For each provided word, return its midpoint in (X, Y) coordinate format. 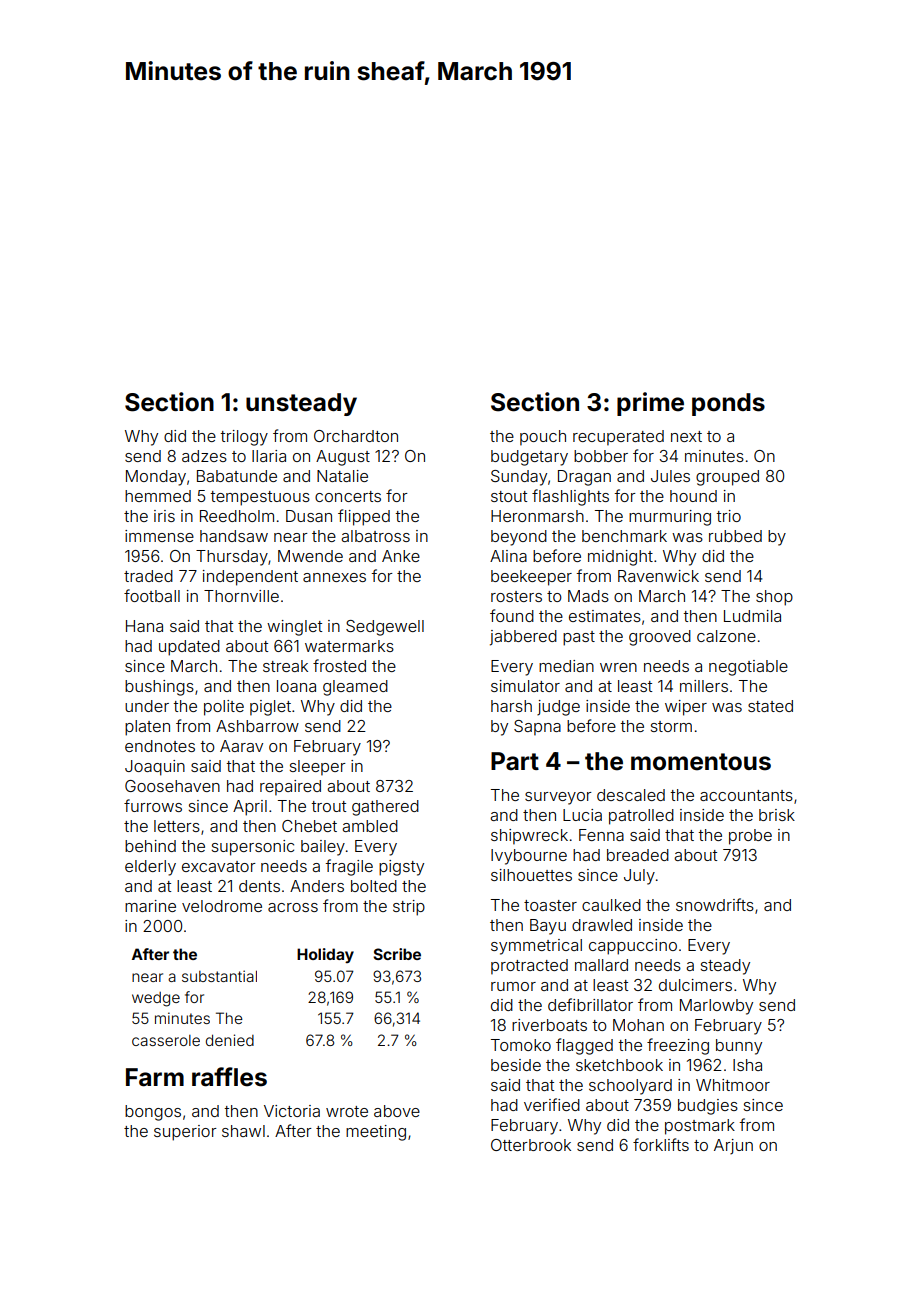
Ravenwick (658, 576)
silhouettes (531, 875)
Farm (155, 1077)
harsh (511, 706)
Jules (670, 476)
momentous (701, 762)
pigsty (401, 868)
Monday (156, 478)
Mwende (310, 556)
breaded (638, 855)
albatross (375, 536)
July (639, 877)
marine (150, 906)
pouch (543, 438)
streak (285, 666)
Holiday (325, 955)
